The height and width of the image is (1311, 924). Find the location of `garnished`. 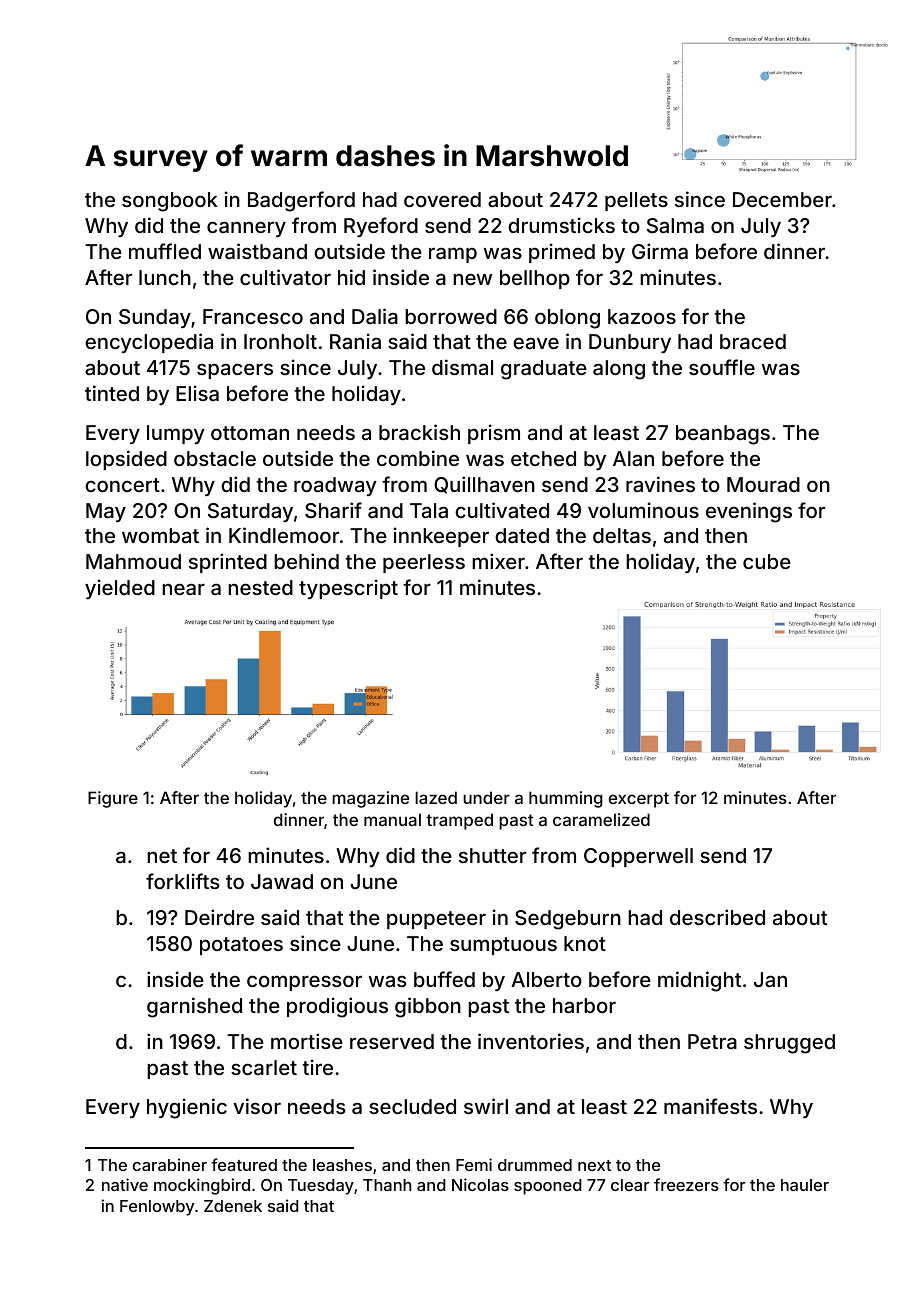

garnished is located at coordinates (194, 1007).
